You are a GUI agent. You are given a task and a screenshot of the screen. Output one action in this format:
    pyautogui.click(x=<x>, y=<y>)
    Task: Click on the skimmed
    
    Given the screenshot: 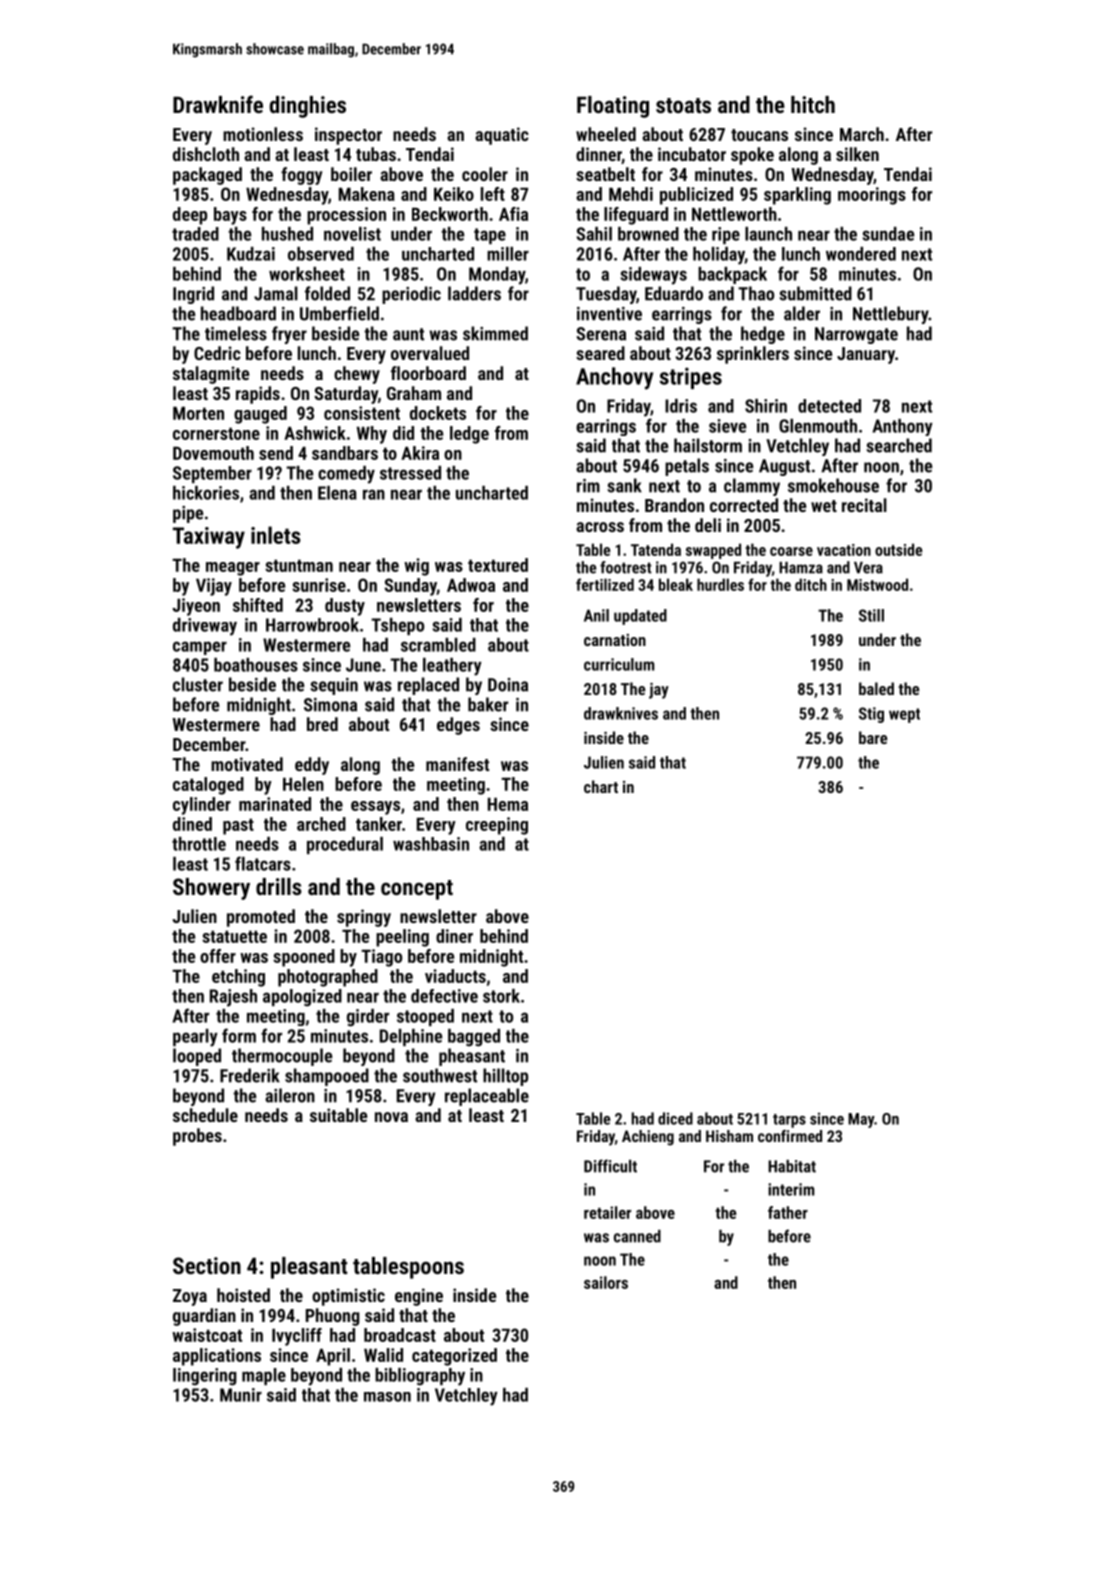 What is the action you would take?
    pyautogui.click(x=495, y=333)
